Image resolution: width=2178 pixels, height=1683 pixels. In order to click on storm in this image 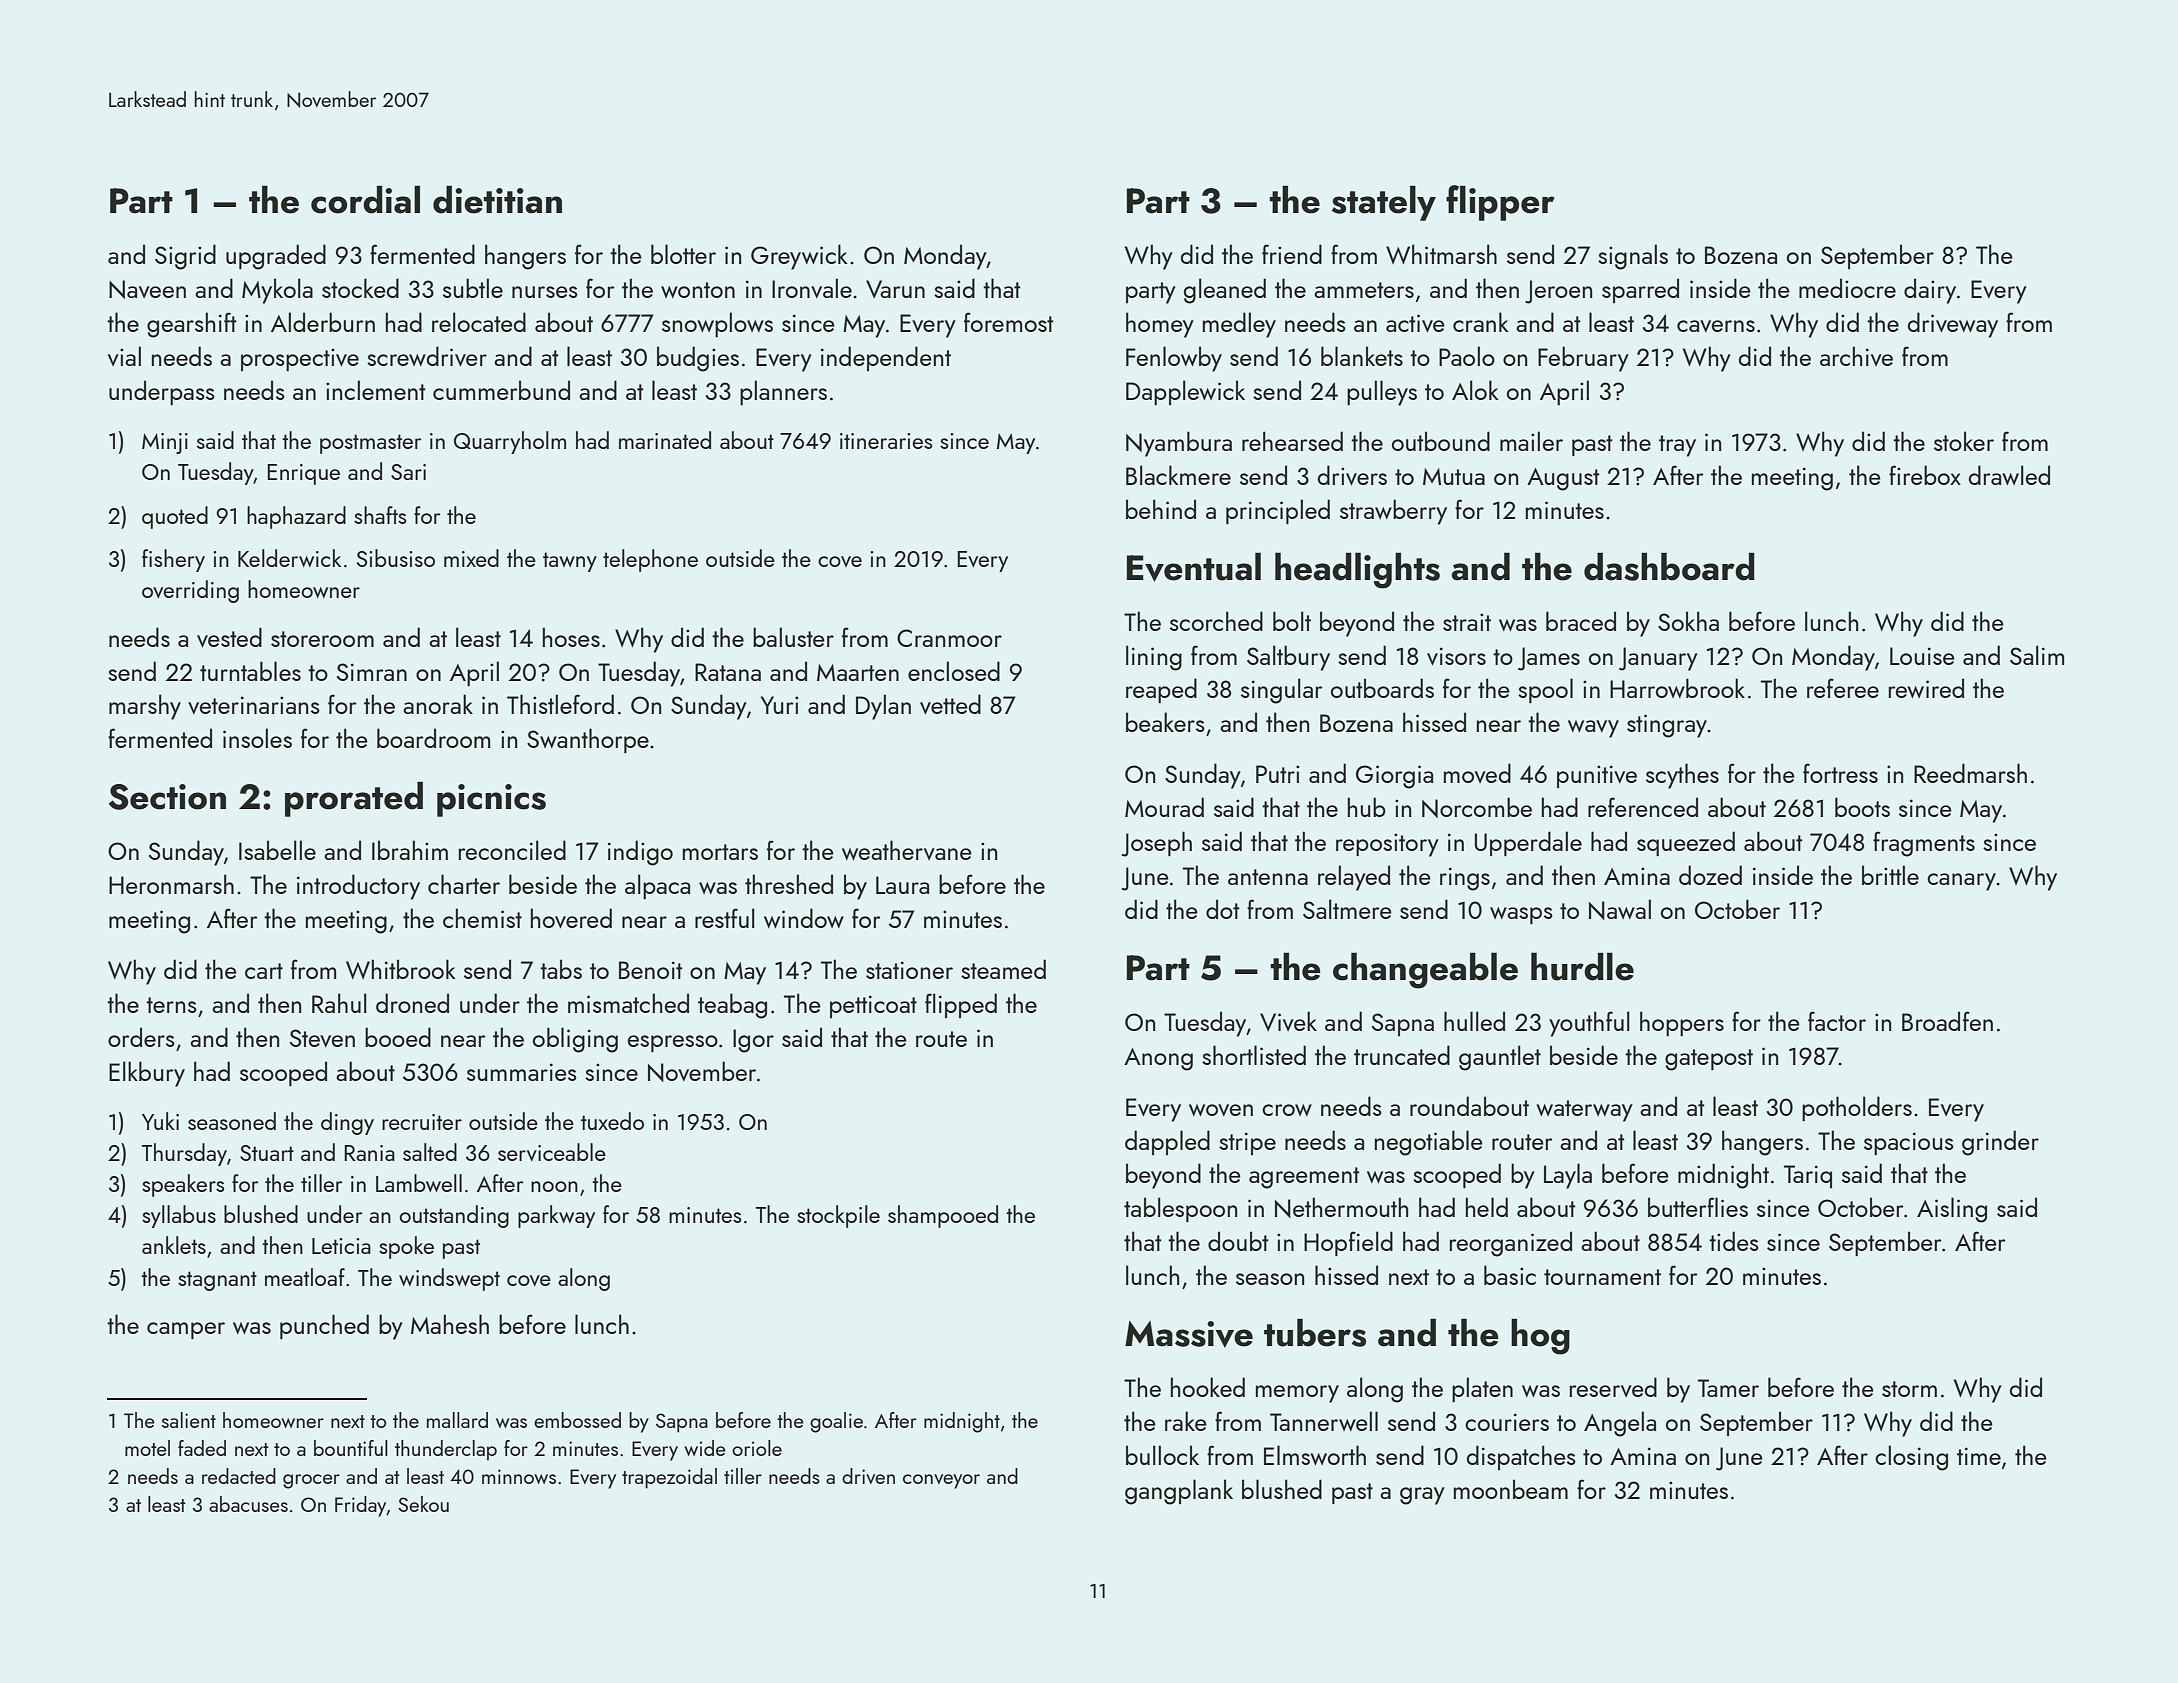, I will do `click(1909, 1389)`.
